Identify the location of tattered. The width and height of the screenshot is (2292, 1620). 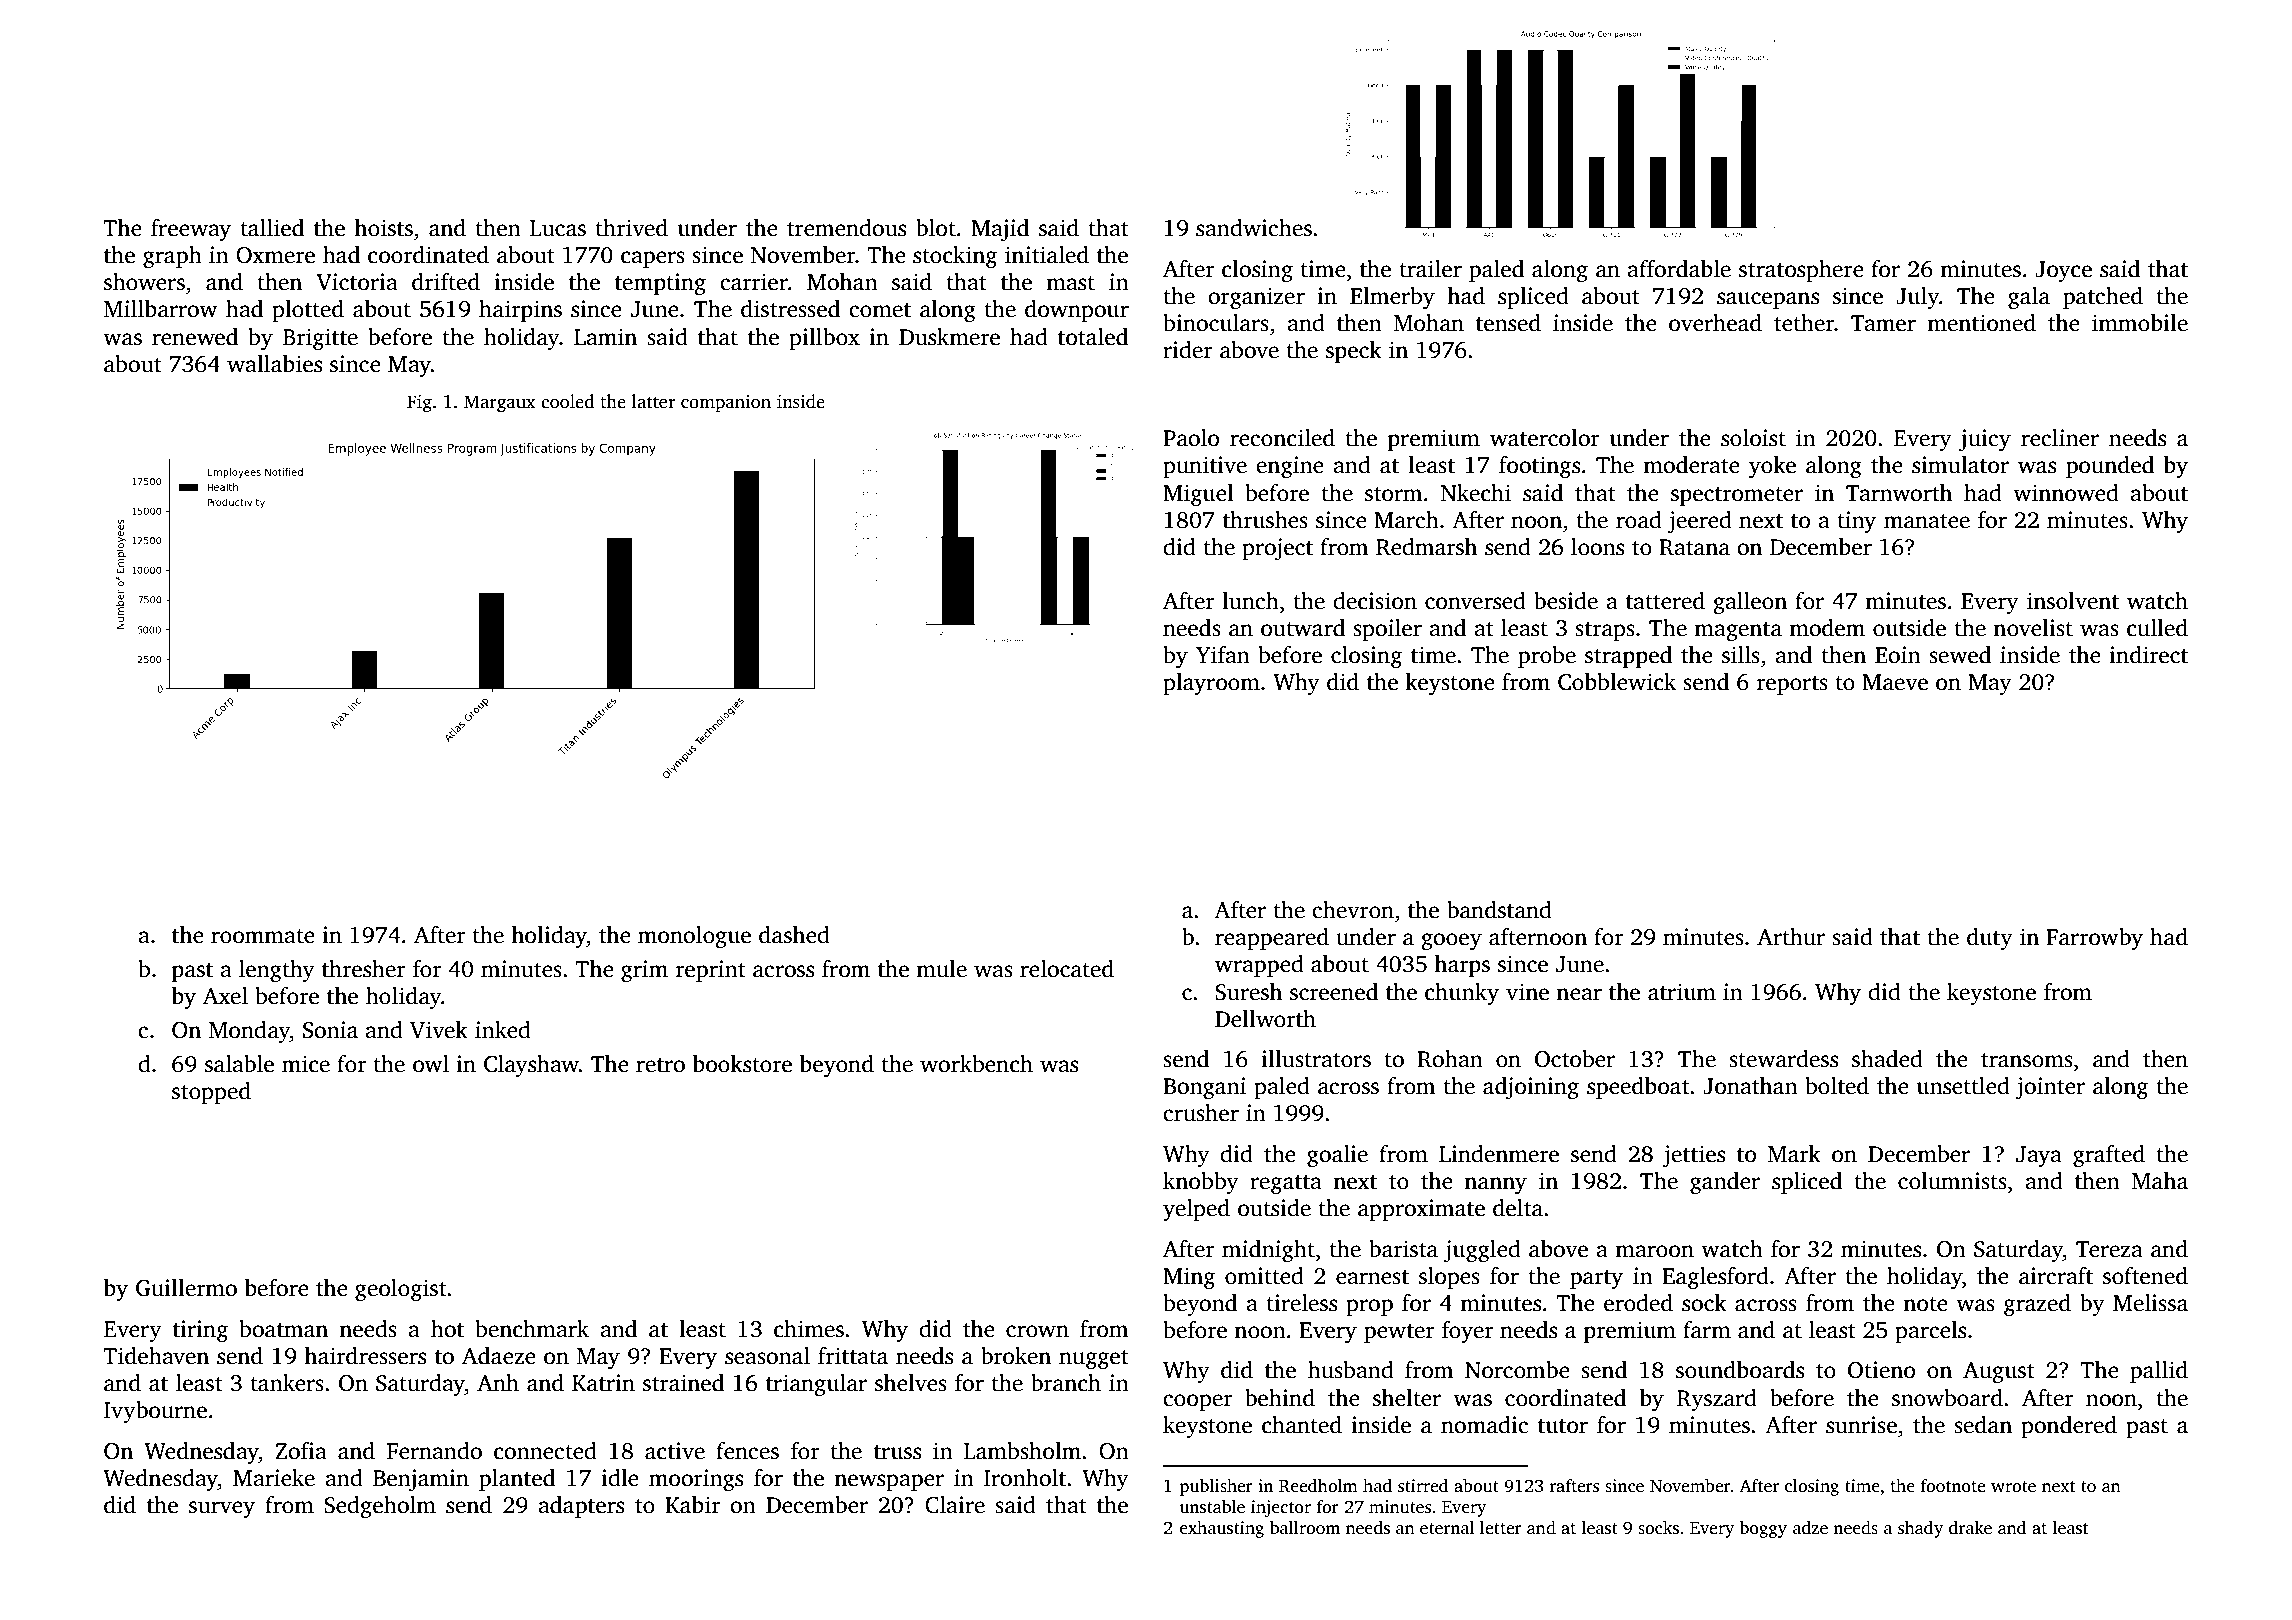
(1665, 601).
